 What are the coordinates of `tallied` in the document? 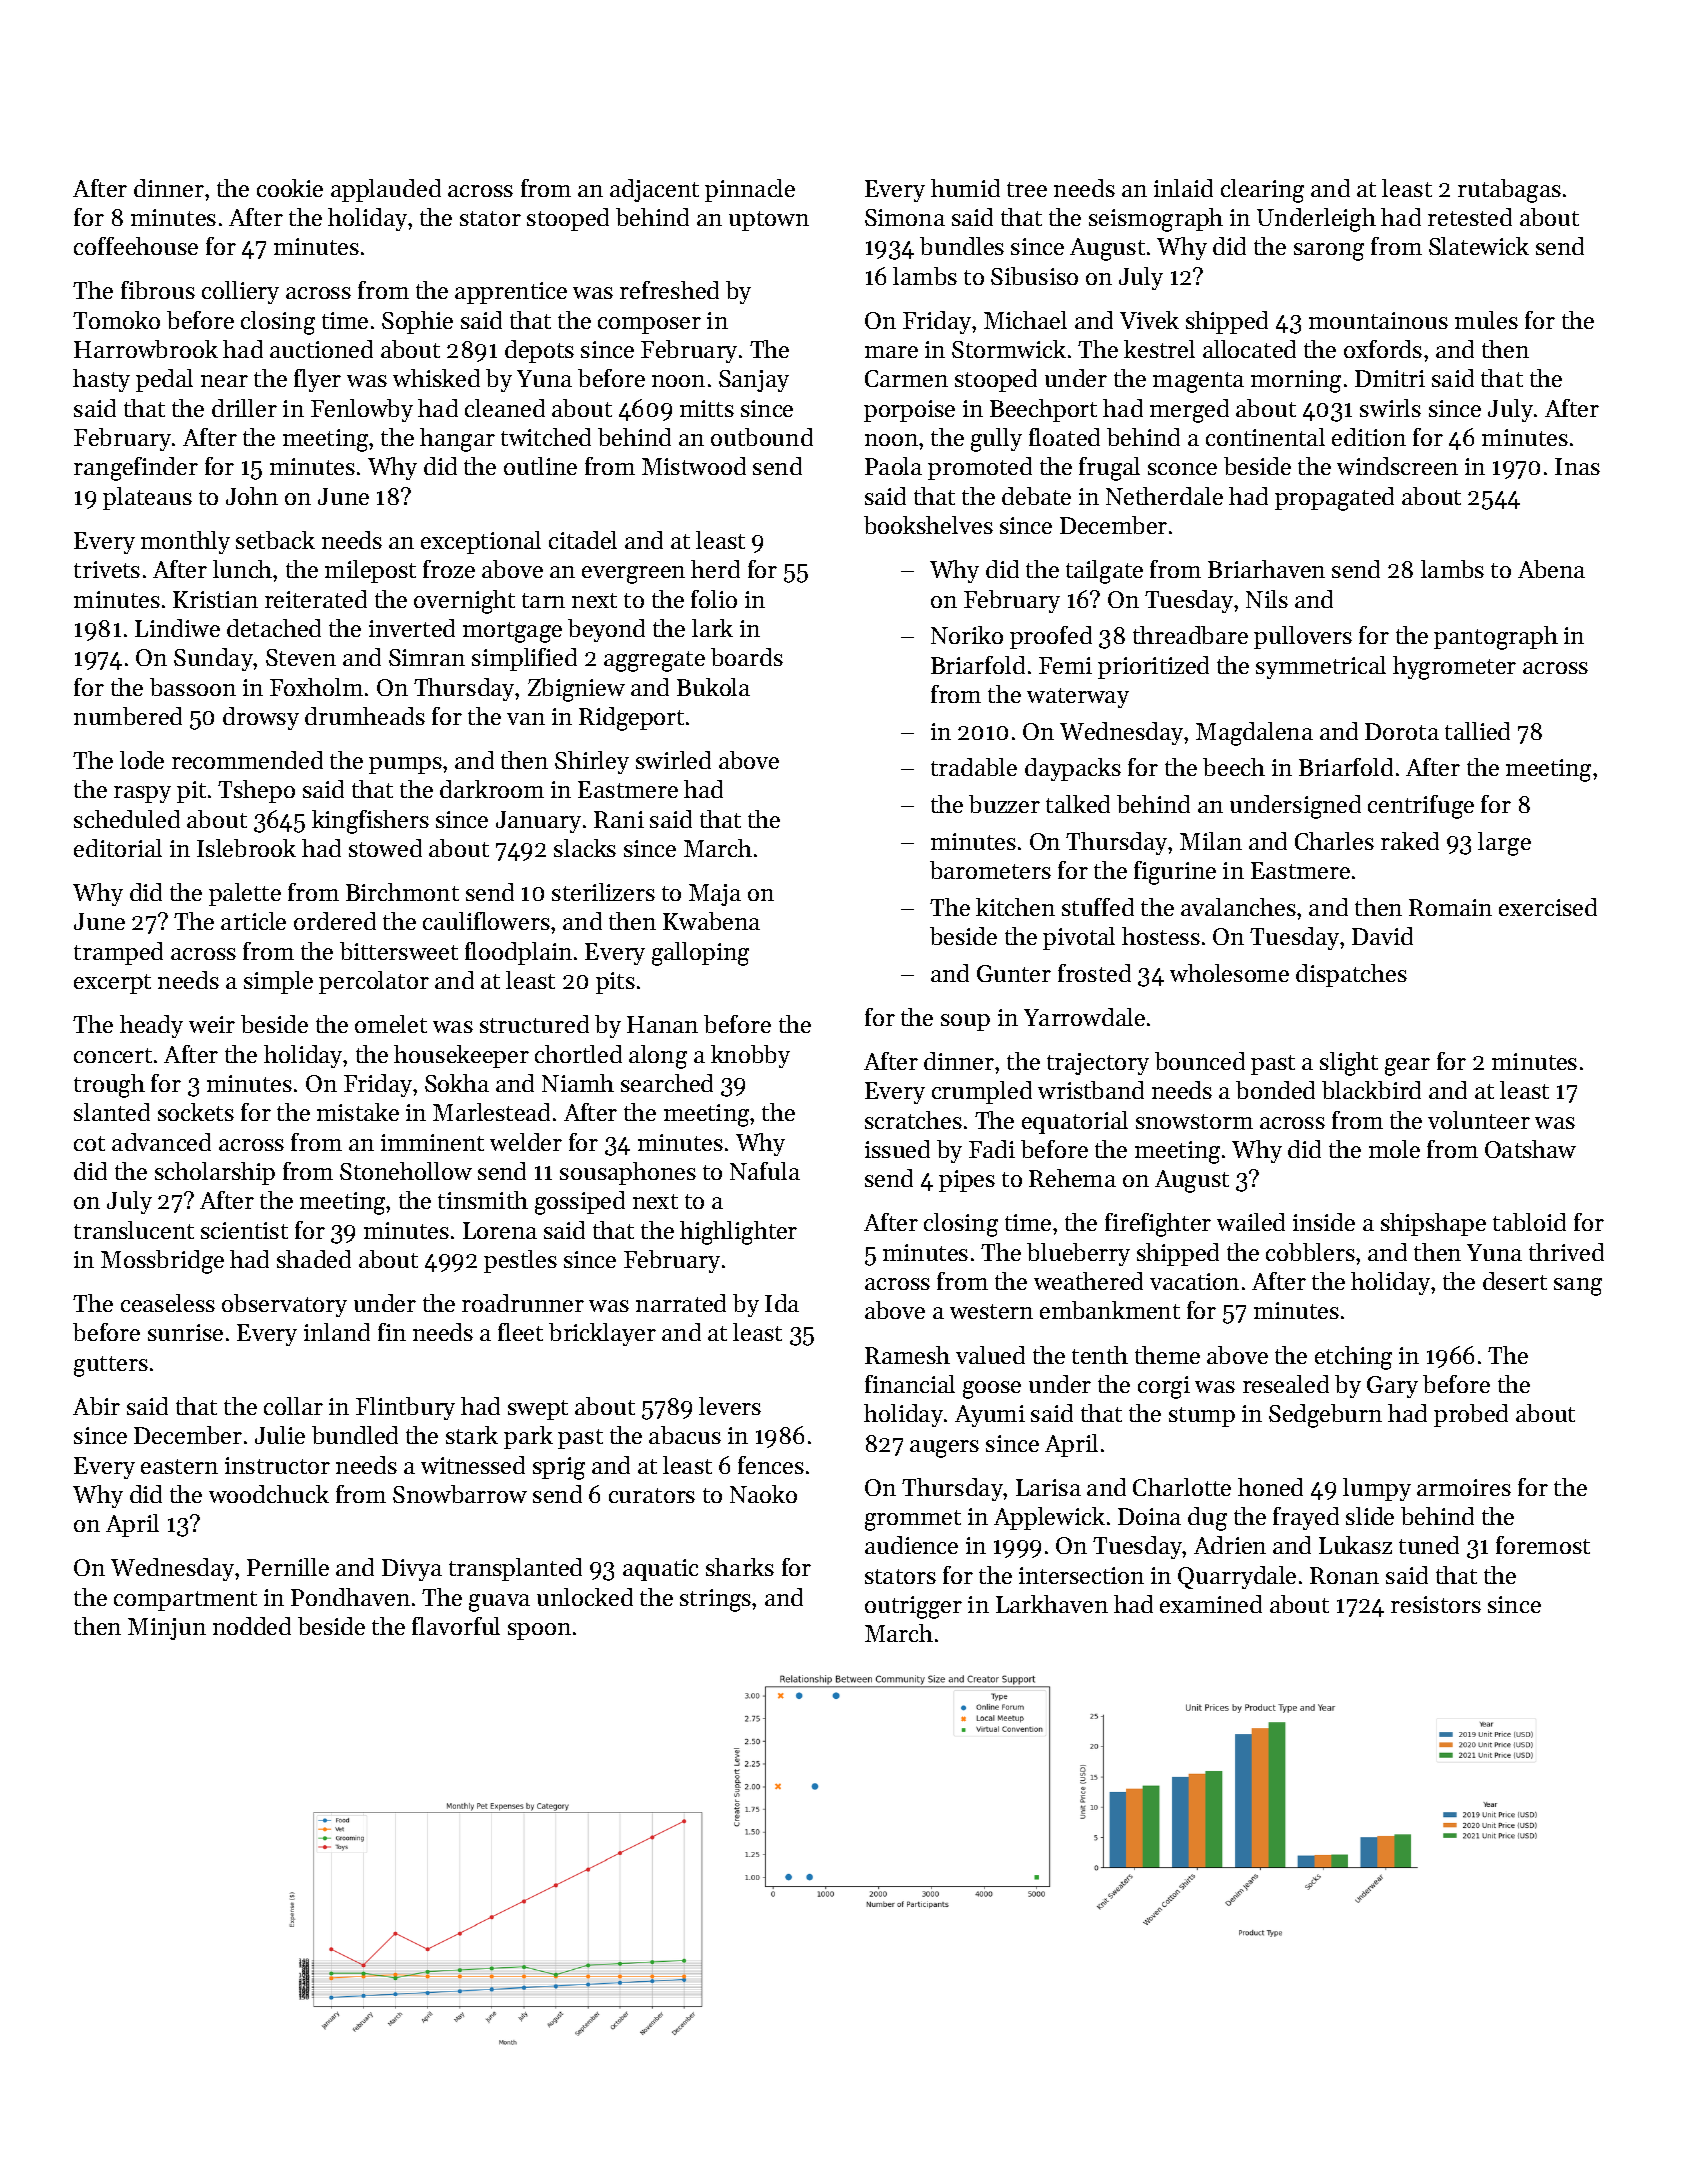 It's located at (1477, 731).
